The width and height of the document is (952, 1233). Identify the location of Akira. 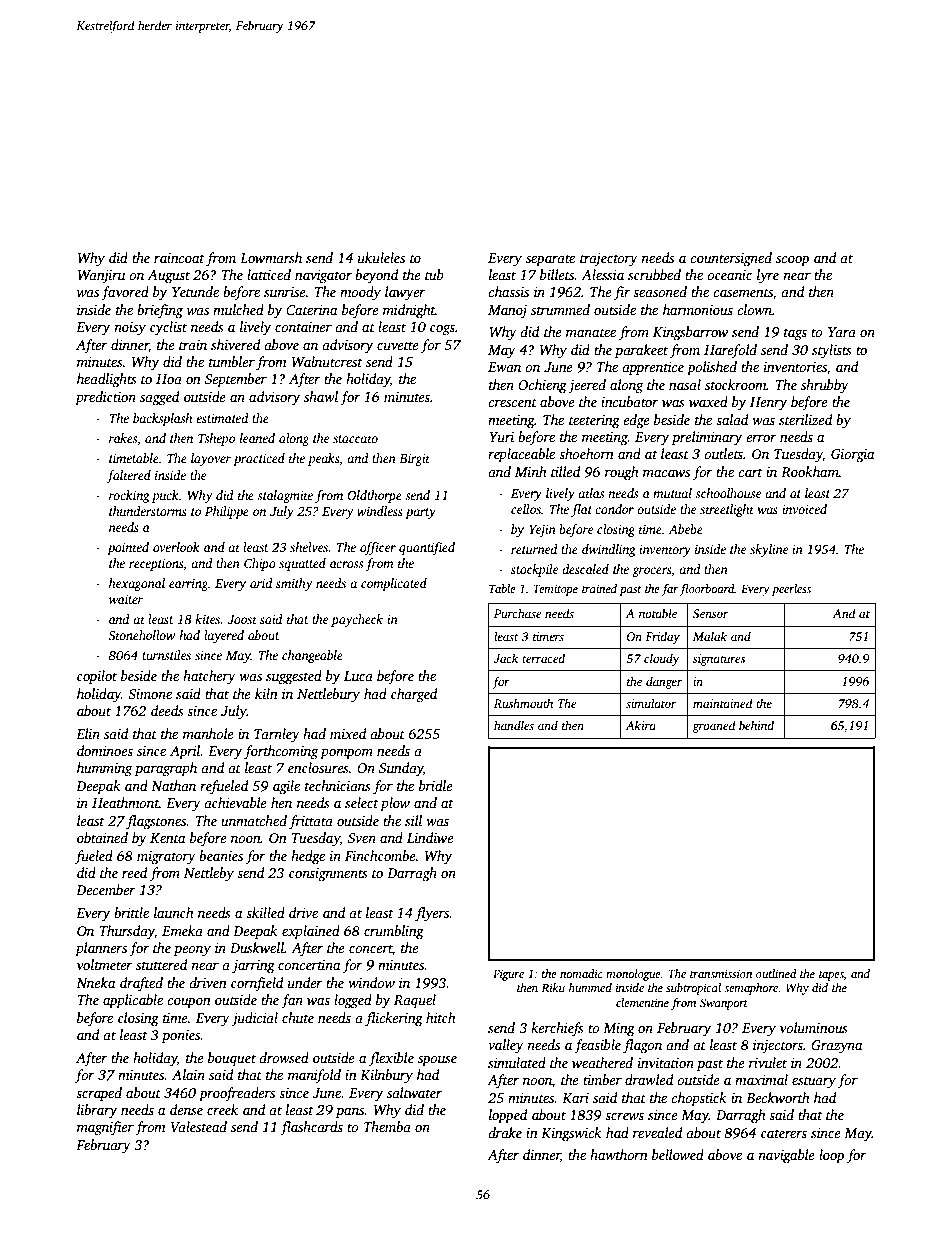
(641, 725).
